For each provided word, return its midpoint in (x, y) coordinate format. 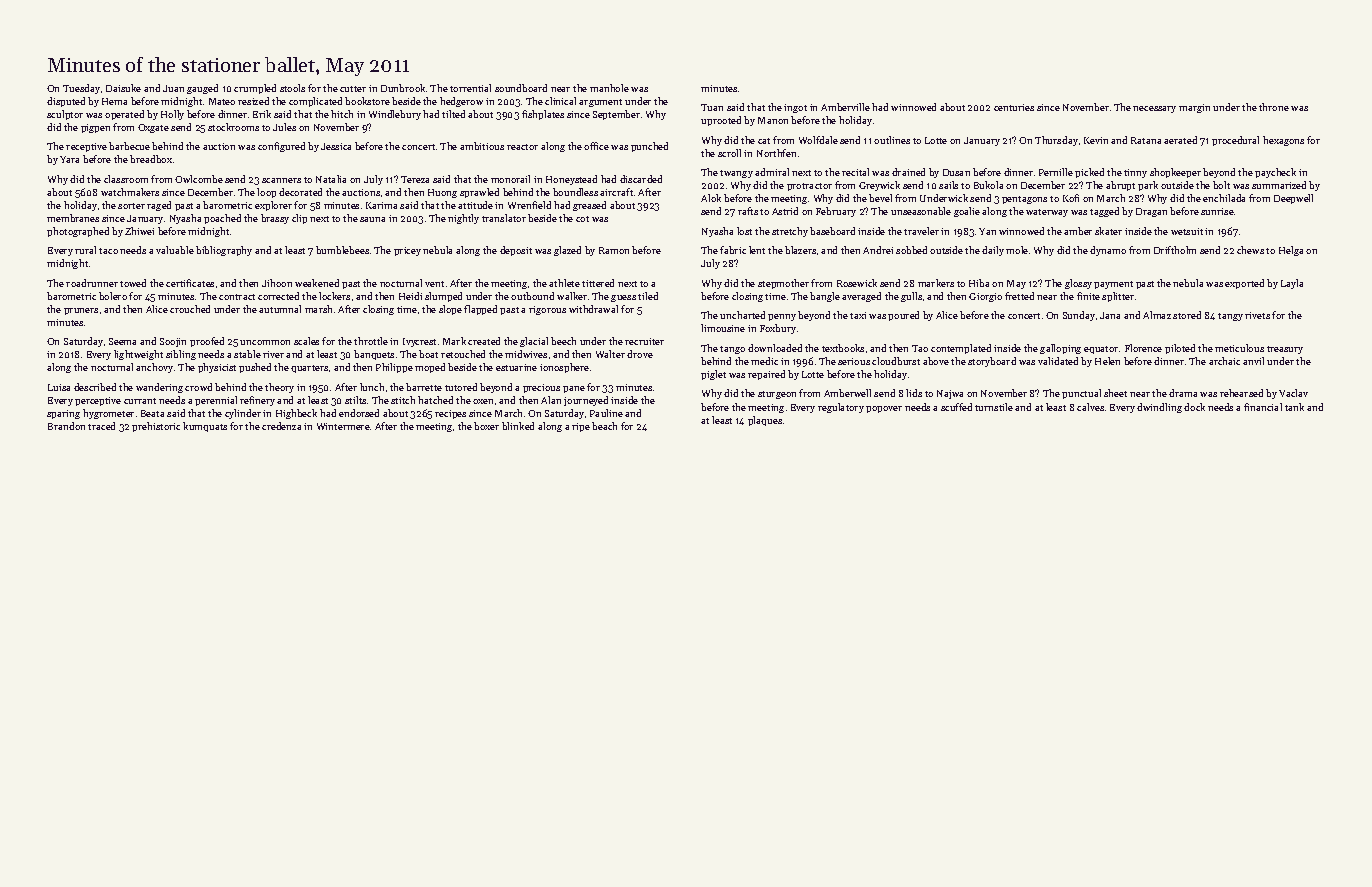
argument (600, 103)
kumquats (205, 427)
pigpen (95, 128)
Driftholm (1175, 250)
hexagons (1283, 141)
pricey (407, 251)
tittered (598, 283)
